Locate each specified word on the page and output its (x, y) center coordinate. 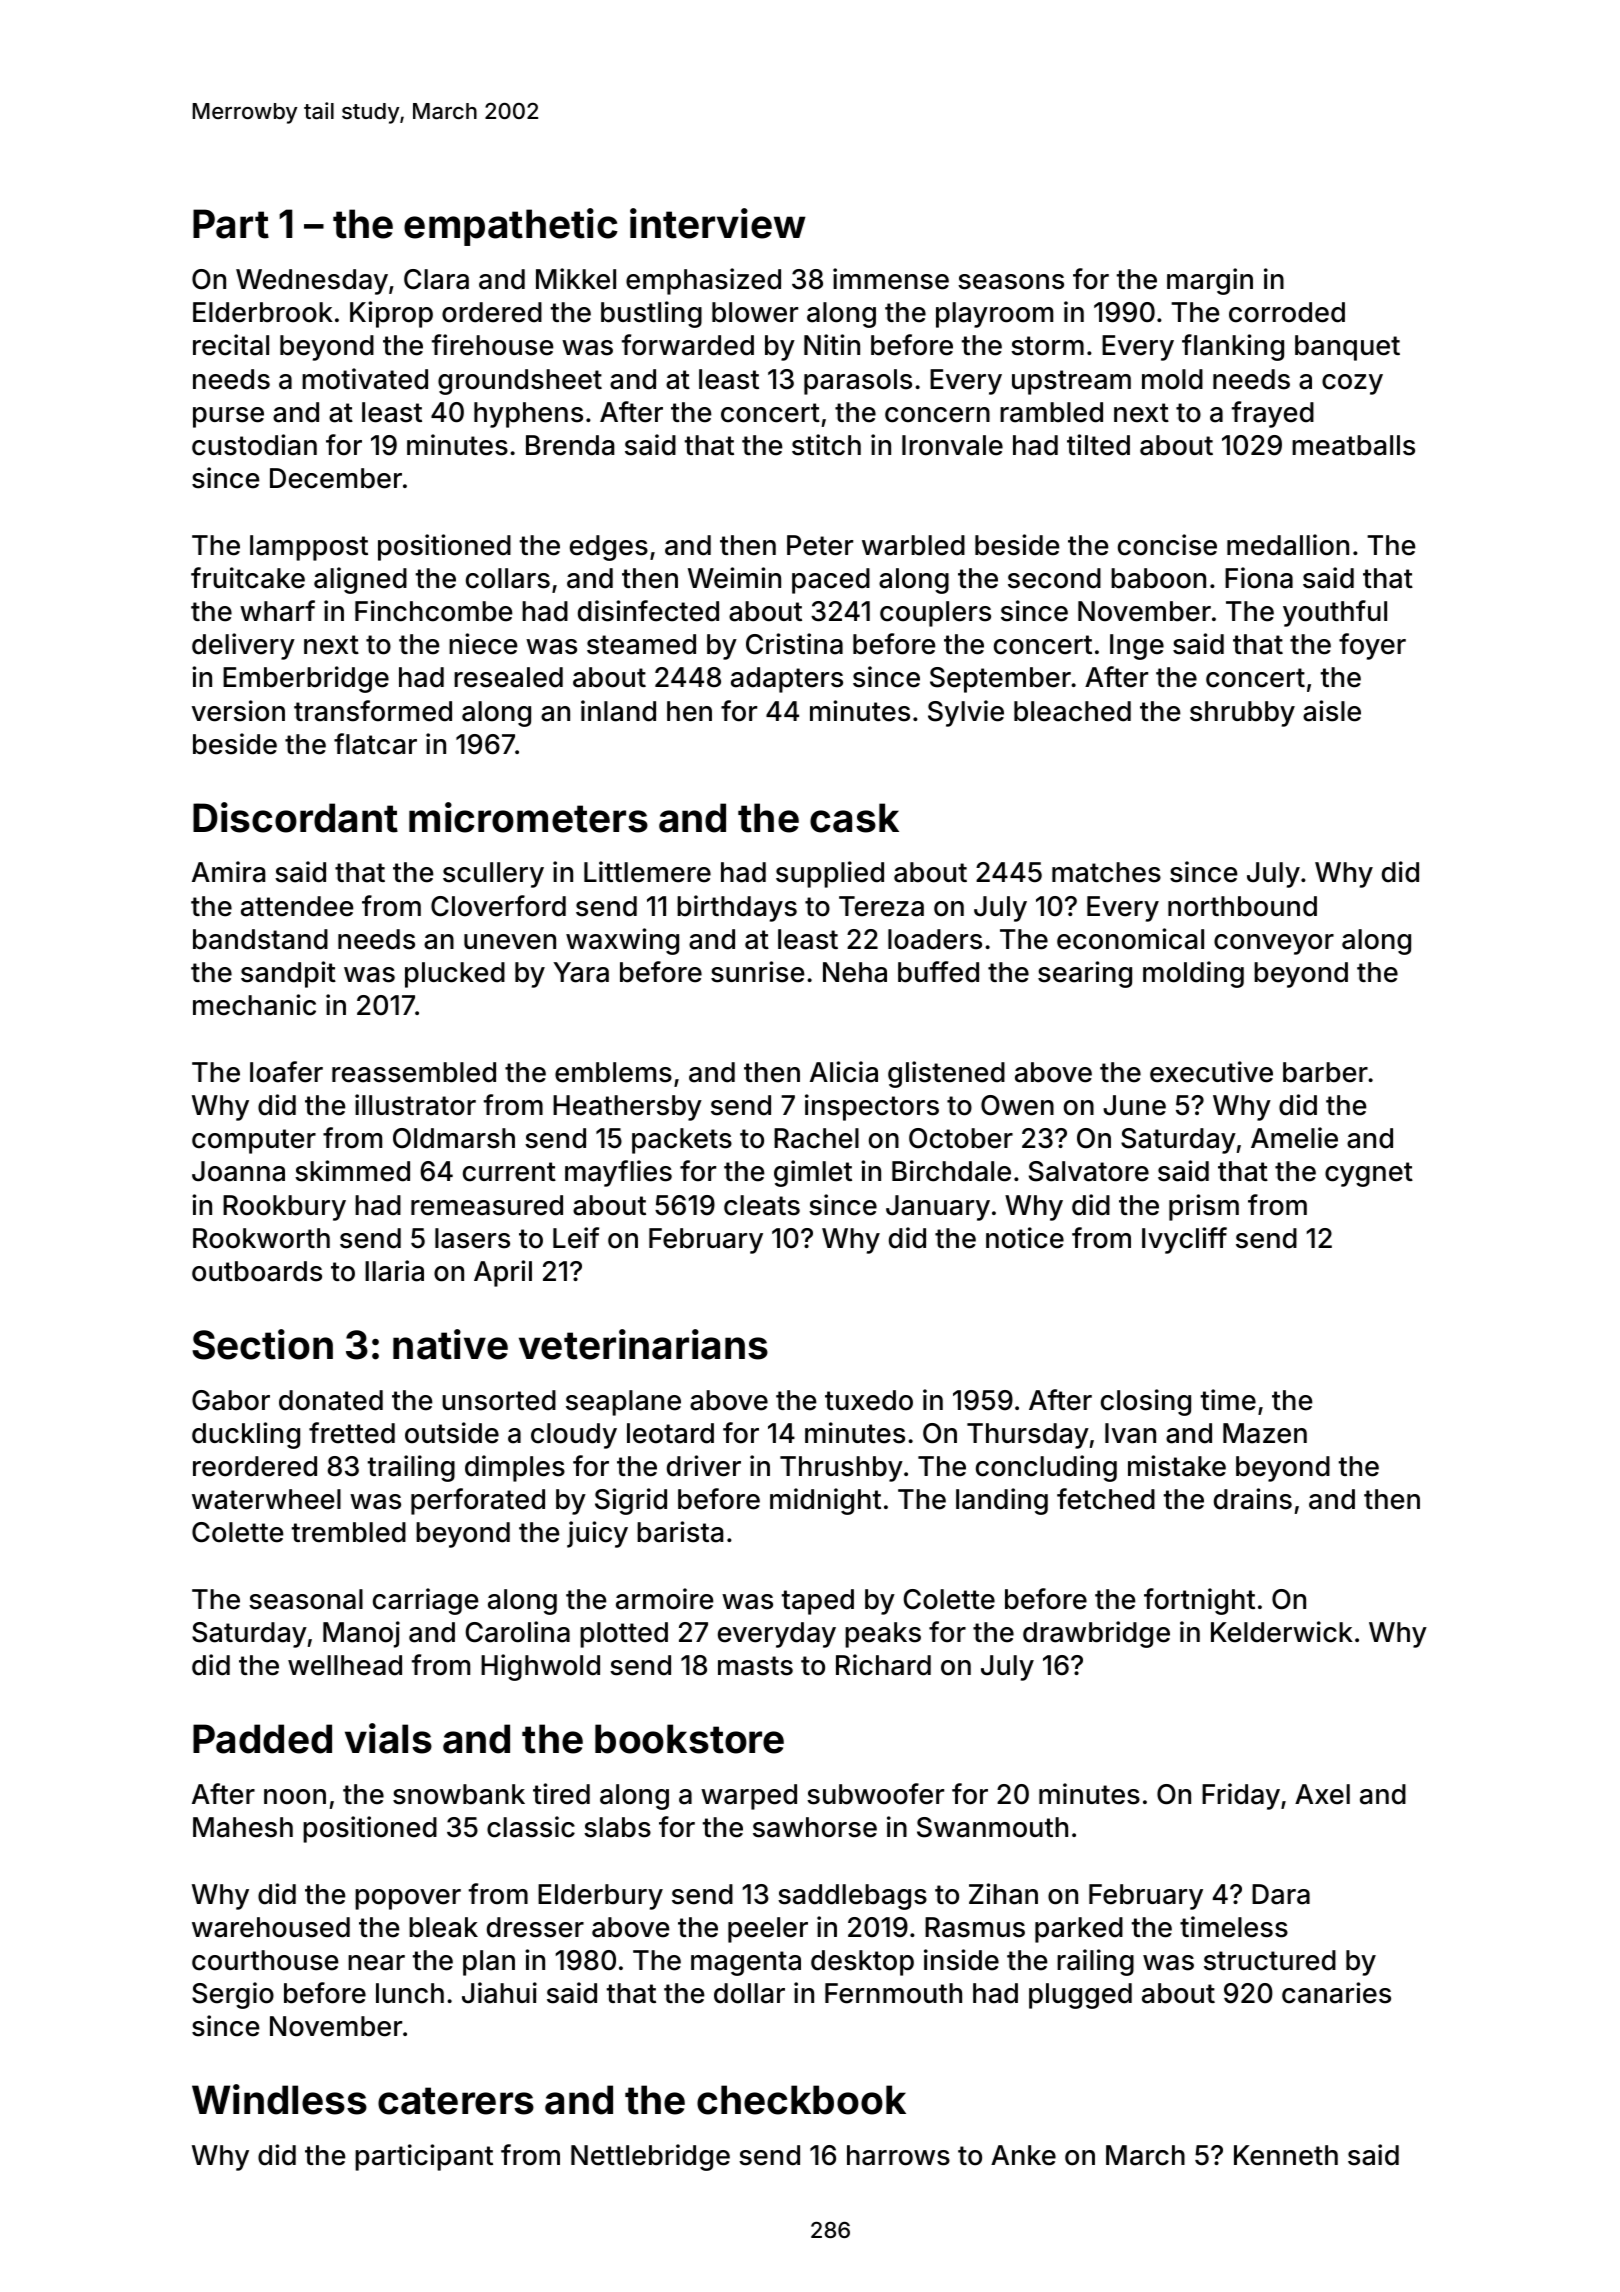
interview (718, 223)
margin (1210, 281)
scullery (493, 875)
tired (561, 1794)
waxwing (622, 941)
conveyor (1274, 944)
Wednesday (312, 282)
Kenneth (1286, 2155)
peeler (768, 1930)
